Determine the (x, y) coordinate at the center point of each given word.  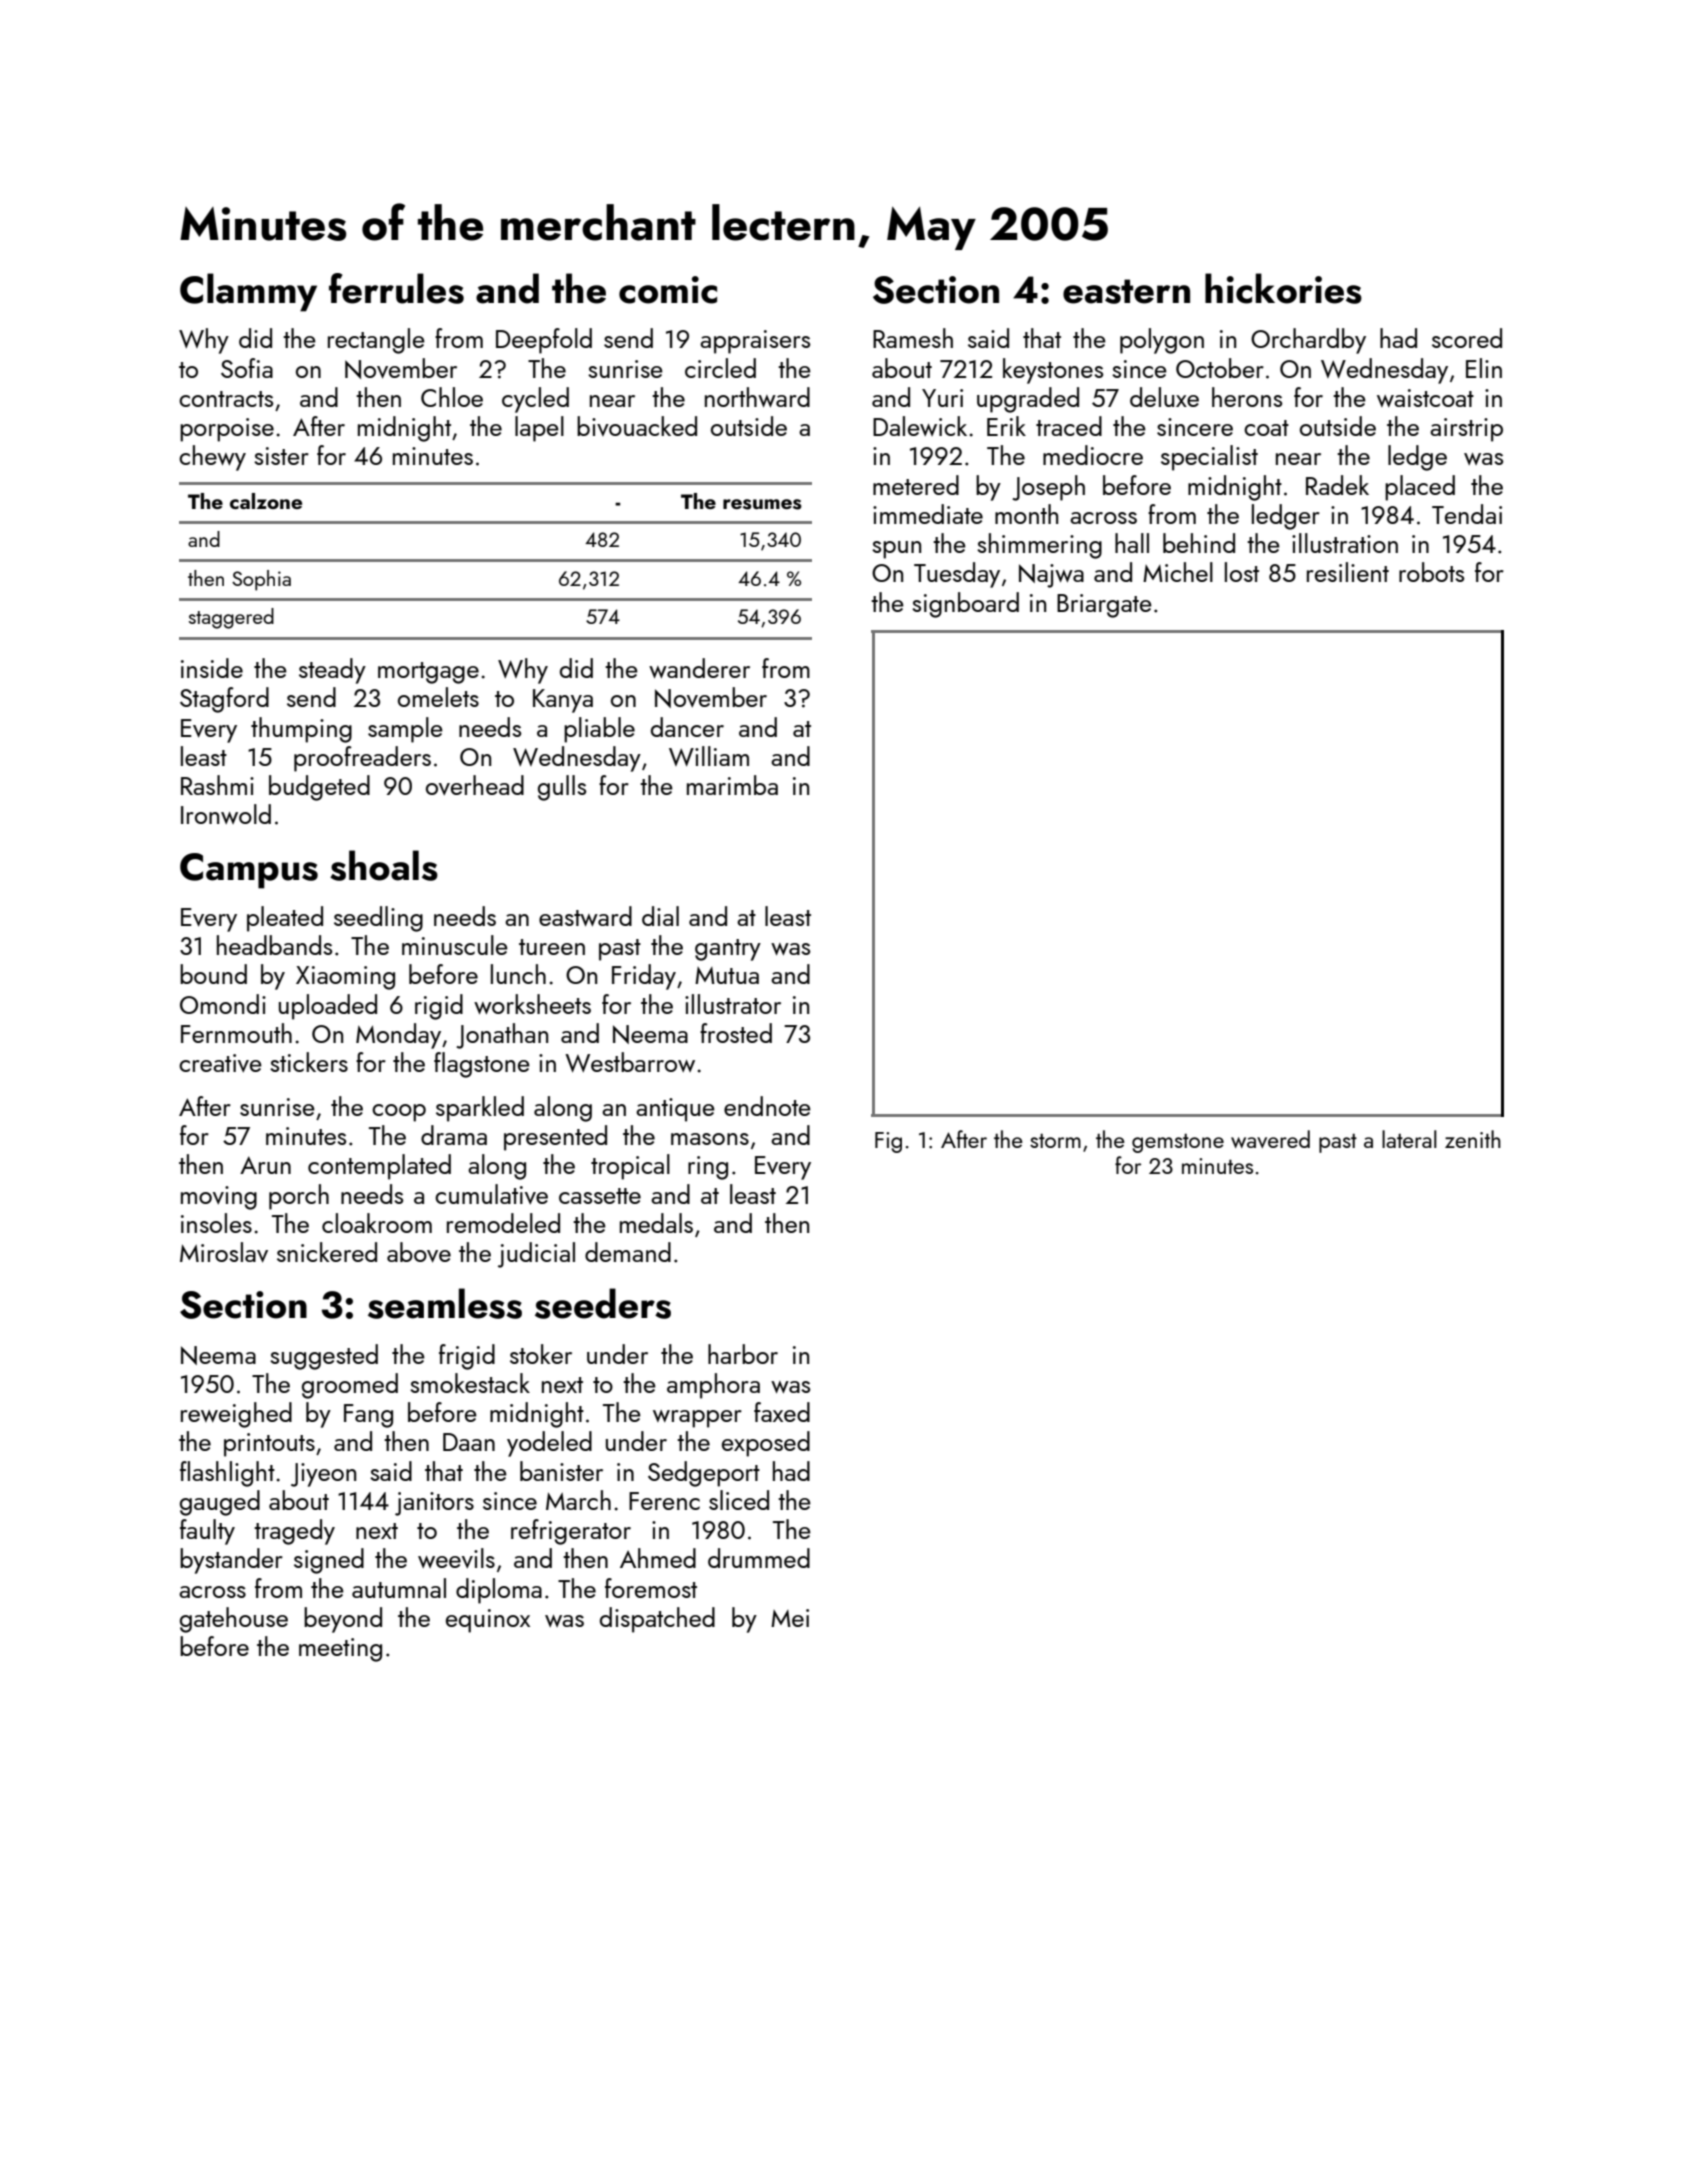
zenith (1473, 1139)
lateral (1409, 1139)
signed (329, 1561)
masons (710, 1139)
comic (668, 290)
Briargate (1104, 606)
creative (220, 1063)
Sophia (261, 580)
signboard (965, 605)
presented (555, 1138)
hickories (1283, 288)
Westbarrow (630, 1062)
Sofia (247, 368)
